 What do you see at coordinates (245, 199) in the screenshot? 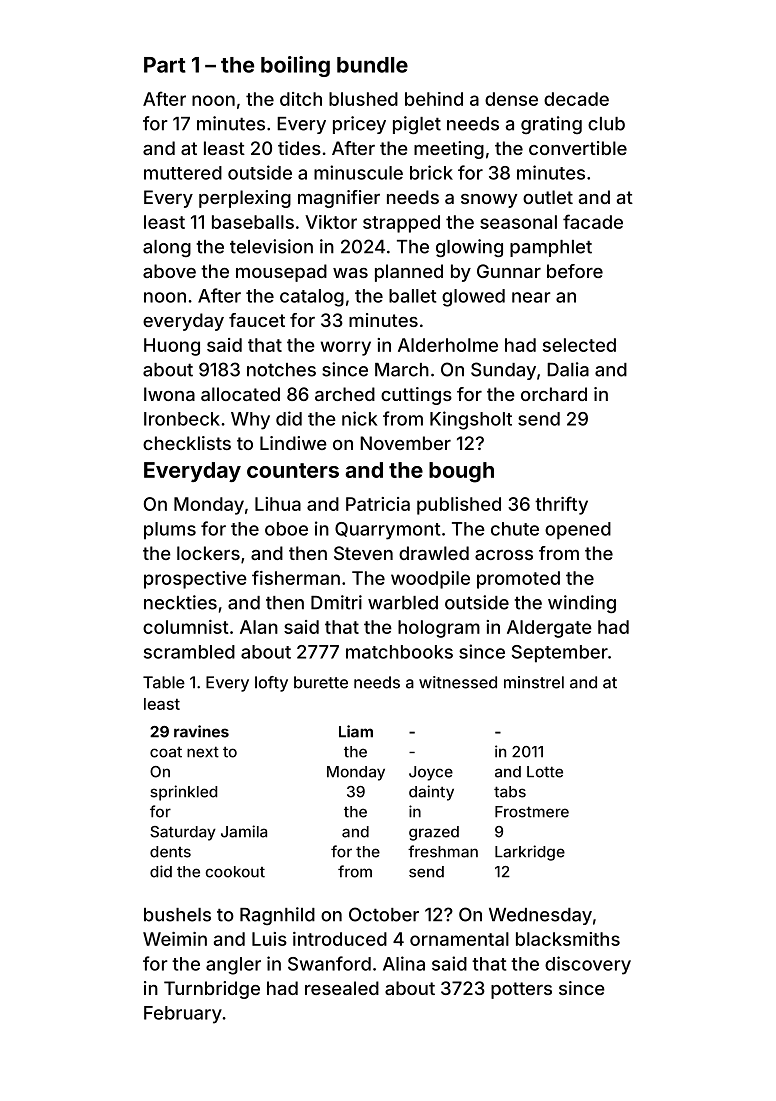
I see `perplexing` at bounding box center [245, 199].
